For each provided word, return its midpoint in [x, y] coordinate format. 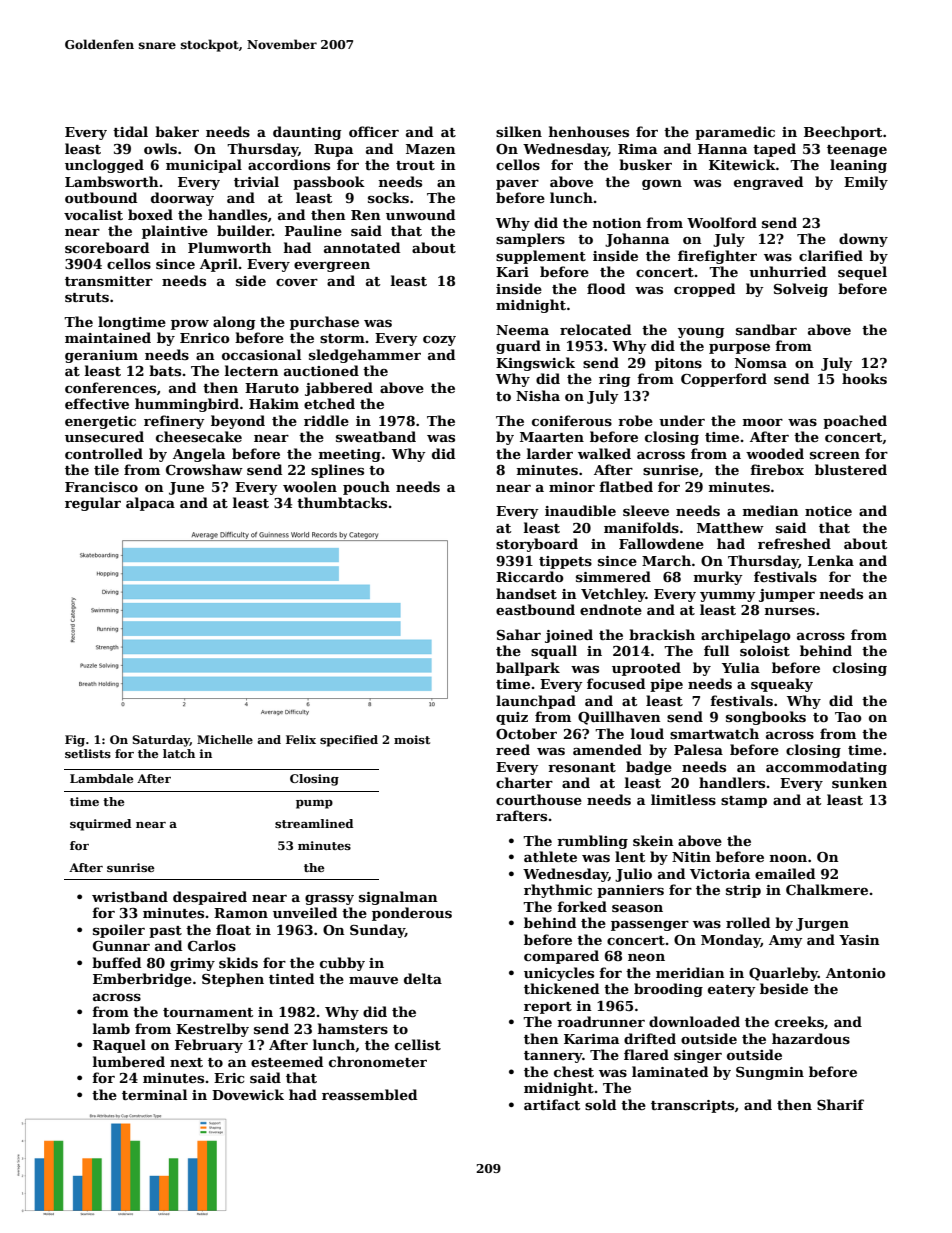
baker [177, 131]
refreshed [794, 543]
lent [630, 856]
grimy [192, 964]
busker [645, 164]
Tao [848, 717]
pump [314, 804]
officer [374, 131]
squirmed [100, 825]
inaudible [580, 510]
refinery [174, 422]
